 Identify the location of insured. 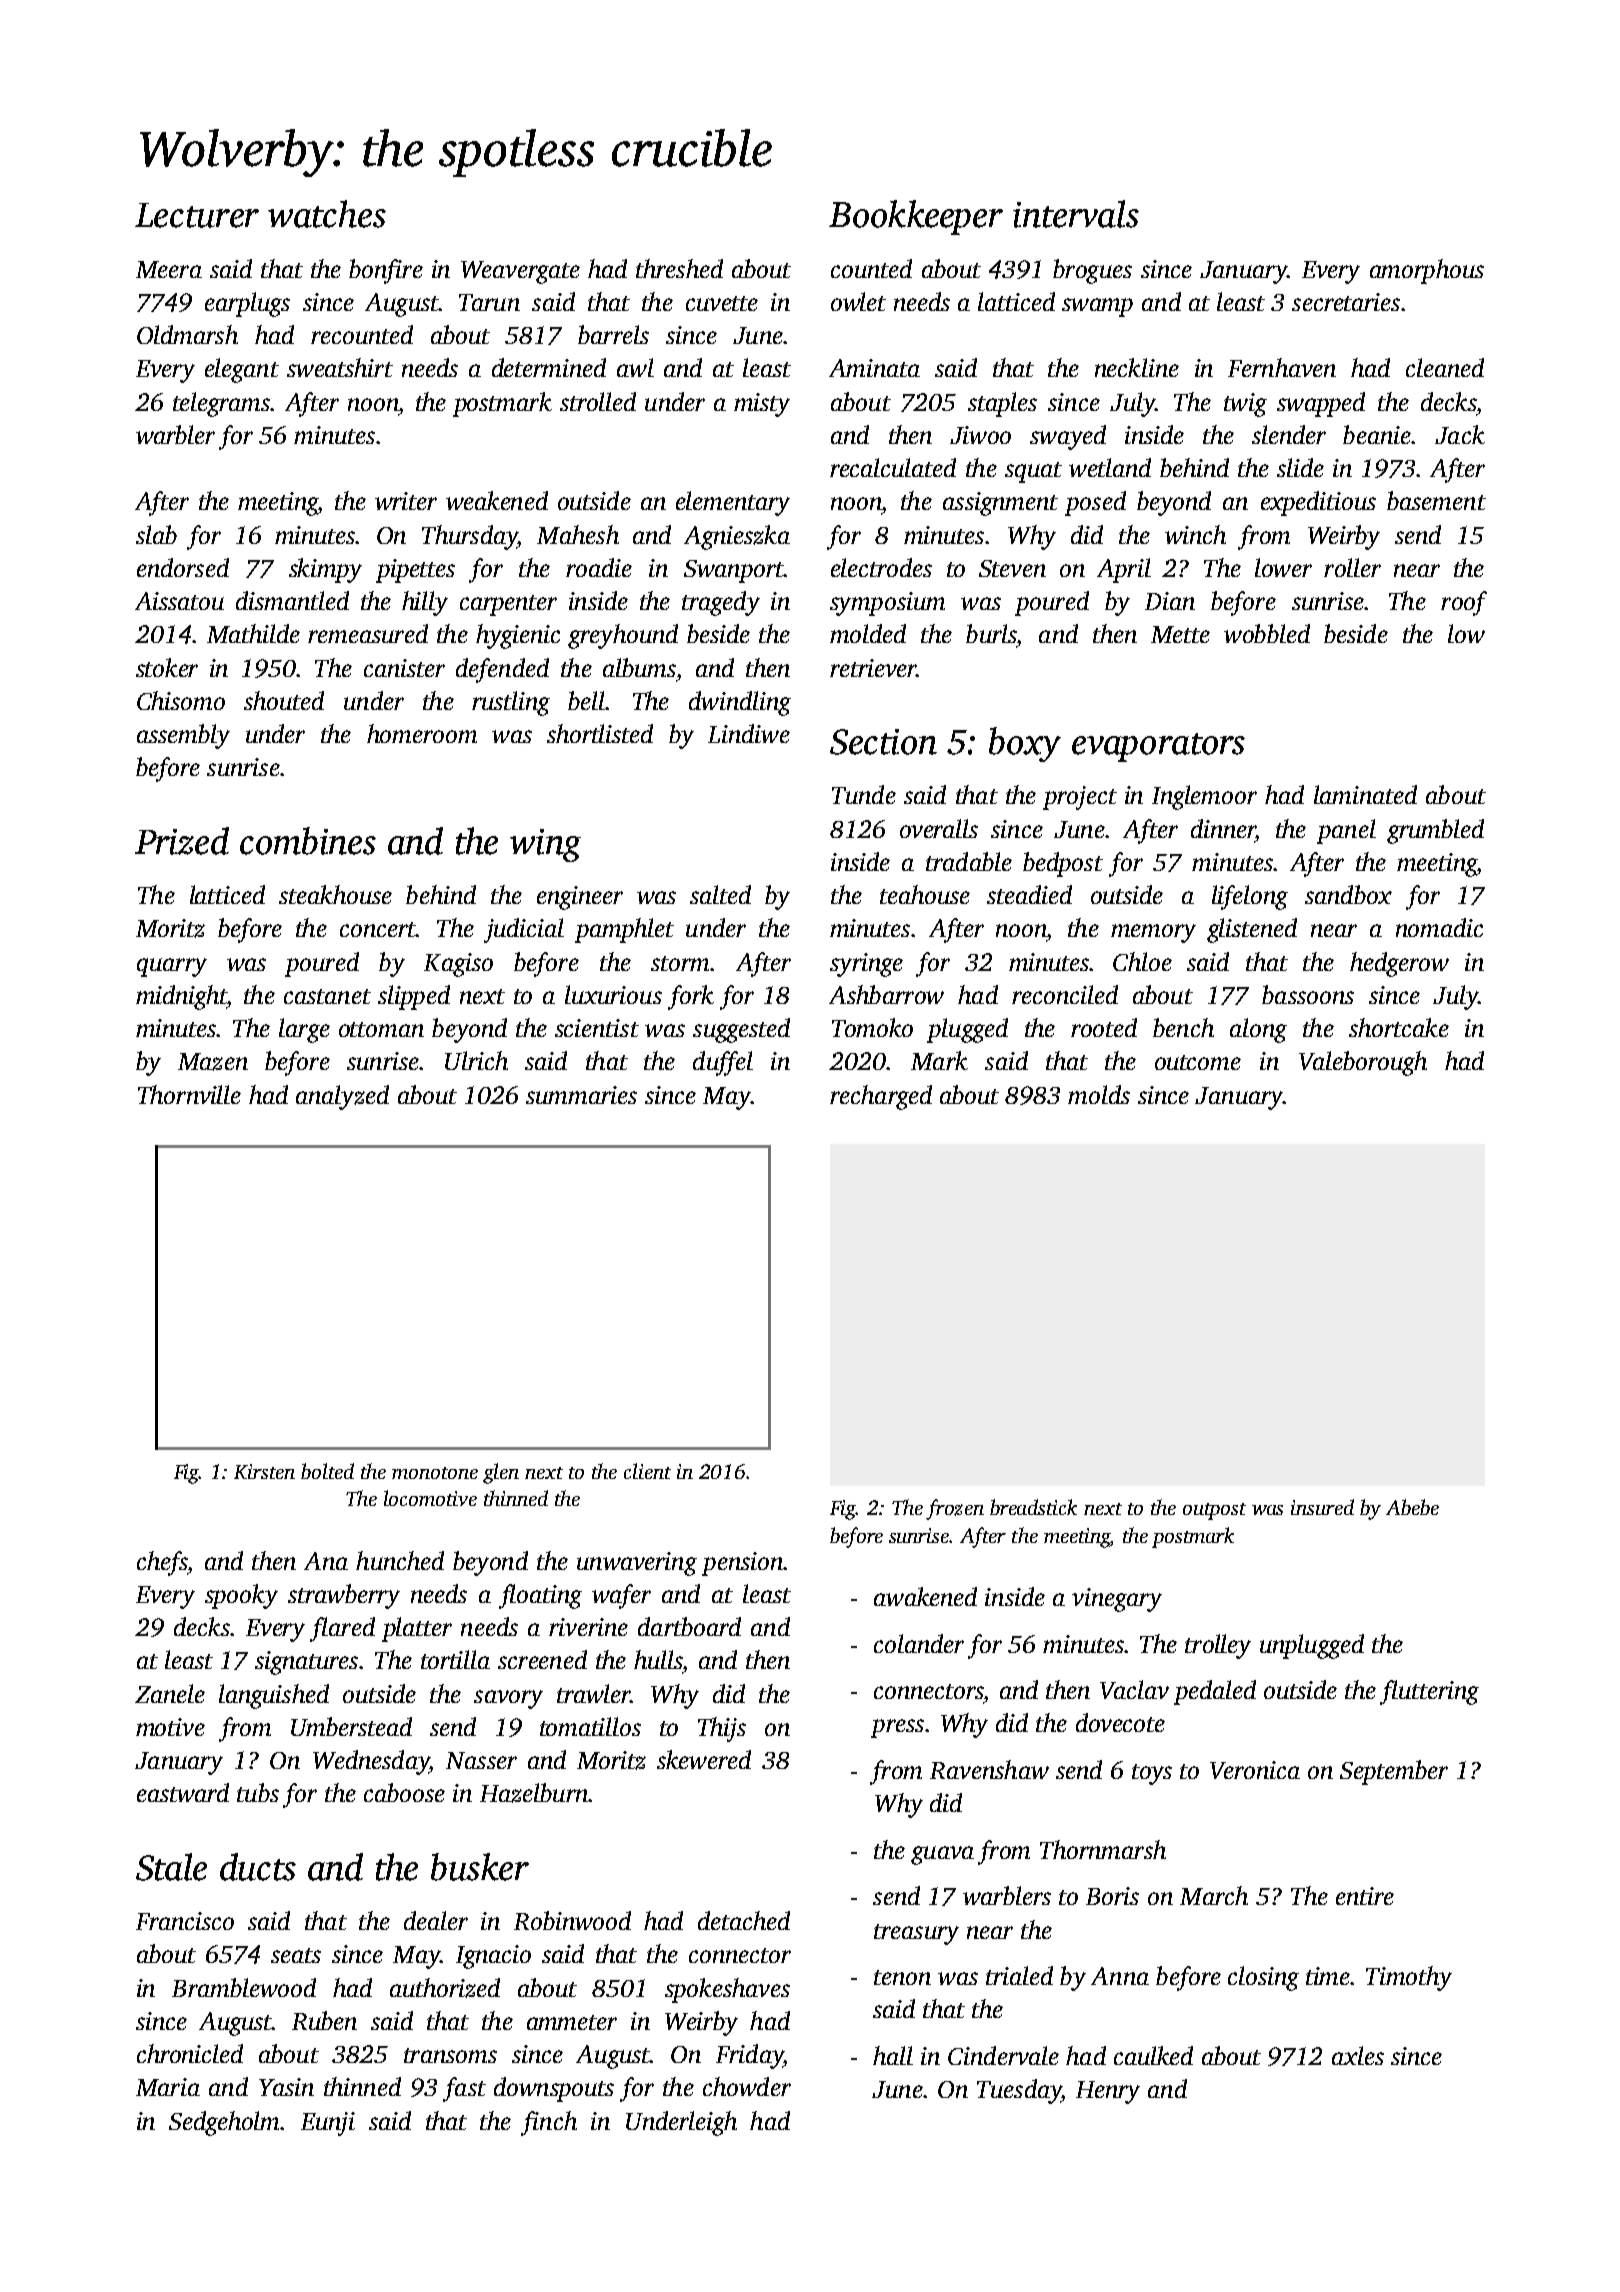
(1322, 1507).
